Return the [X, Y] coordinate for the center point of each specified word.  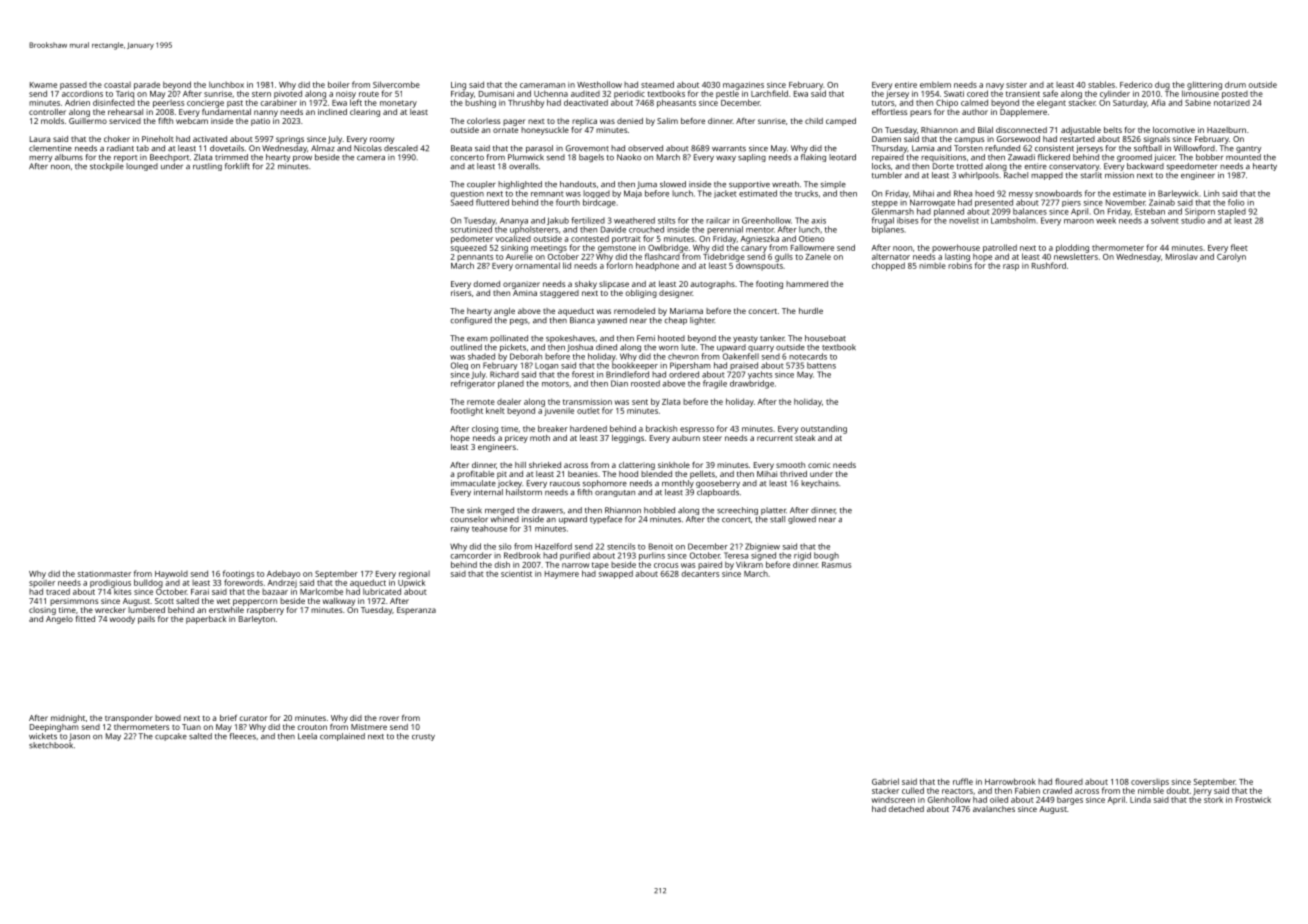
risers [461, 293]
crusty [423, 737]
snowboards [1058, 193]
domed [486, 284]
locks [881, 166]
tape [600, 566]
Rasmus [837, 565]
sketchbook [51, 745]
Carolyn [1231, 257]
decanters [700, 573]
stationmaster [104, 574]
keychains [820, 484]
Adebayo [284, 574]
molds [52, 121]
